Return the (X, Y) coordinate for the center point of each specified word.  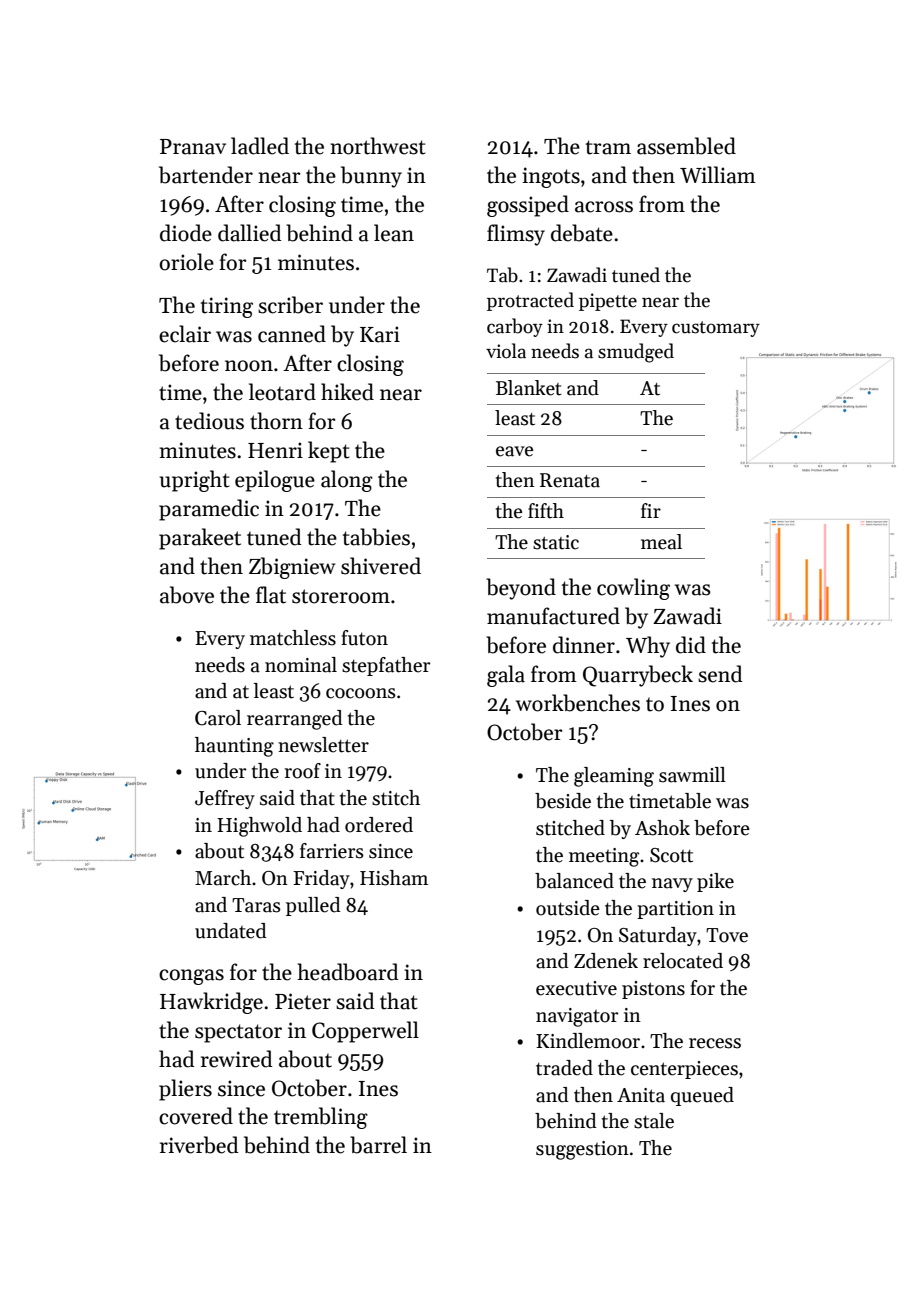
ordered (379, 825)
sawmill (692, 775)
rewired (237, 1059)
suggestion (582, 1150)
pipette (608, 302)
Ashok (662, 828)
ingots (551, 177)
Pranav (193, 147)
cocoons (361, 693)
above (187, 595)
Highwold (259, 827)
